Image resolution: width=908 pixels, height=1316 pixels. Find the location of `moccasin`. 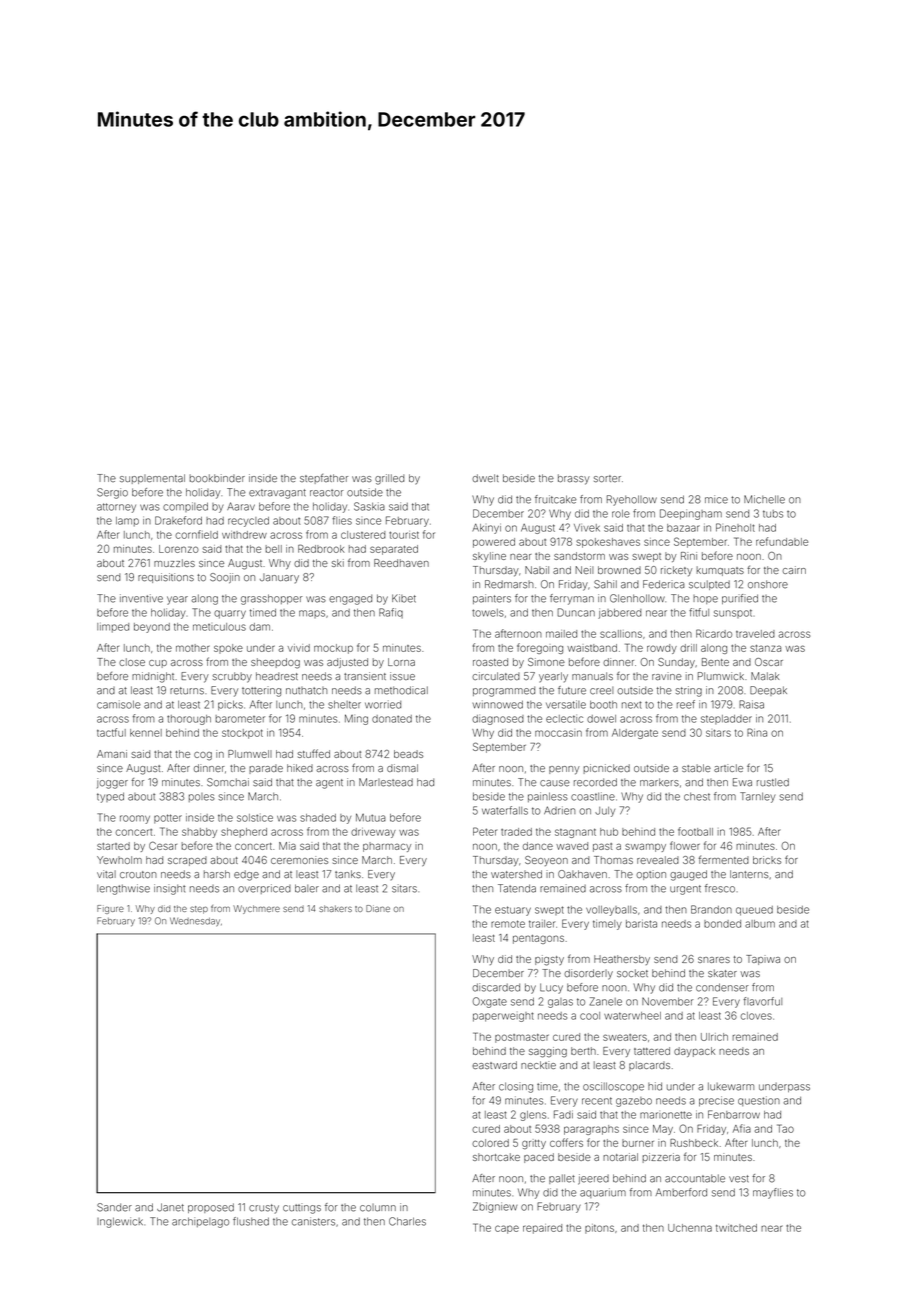

moccasin is located at coordinates (558, 733).
